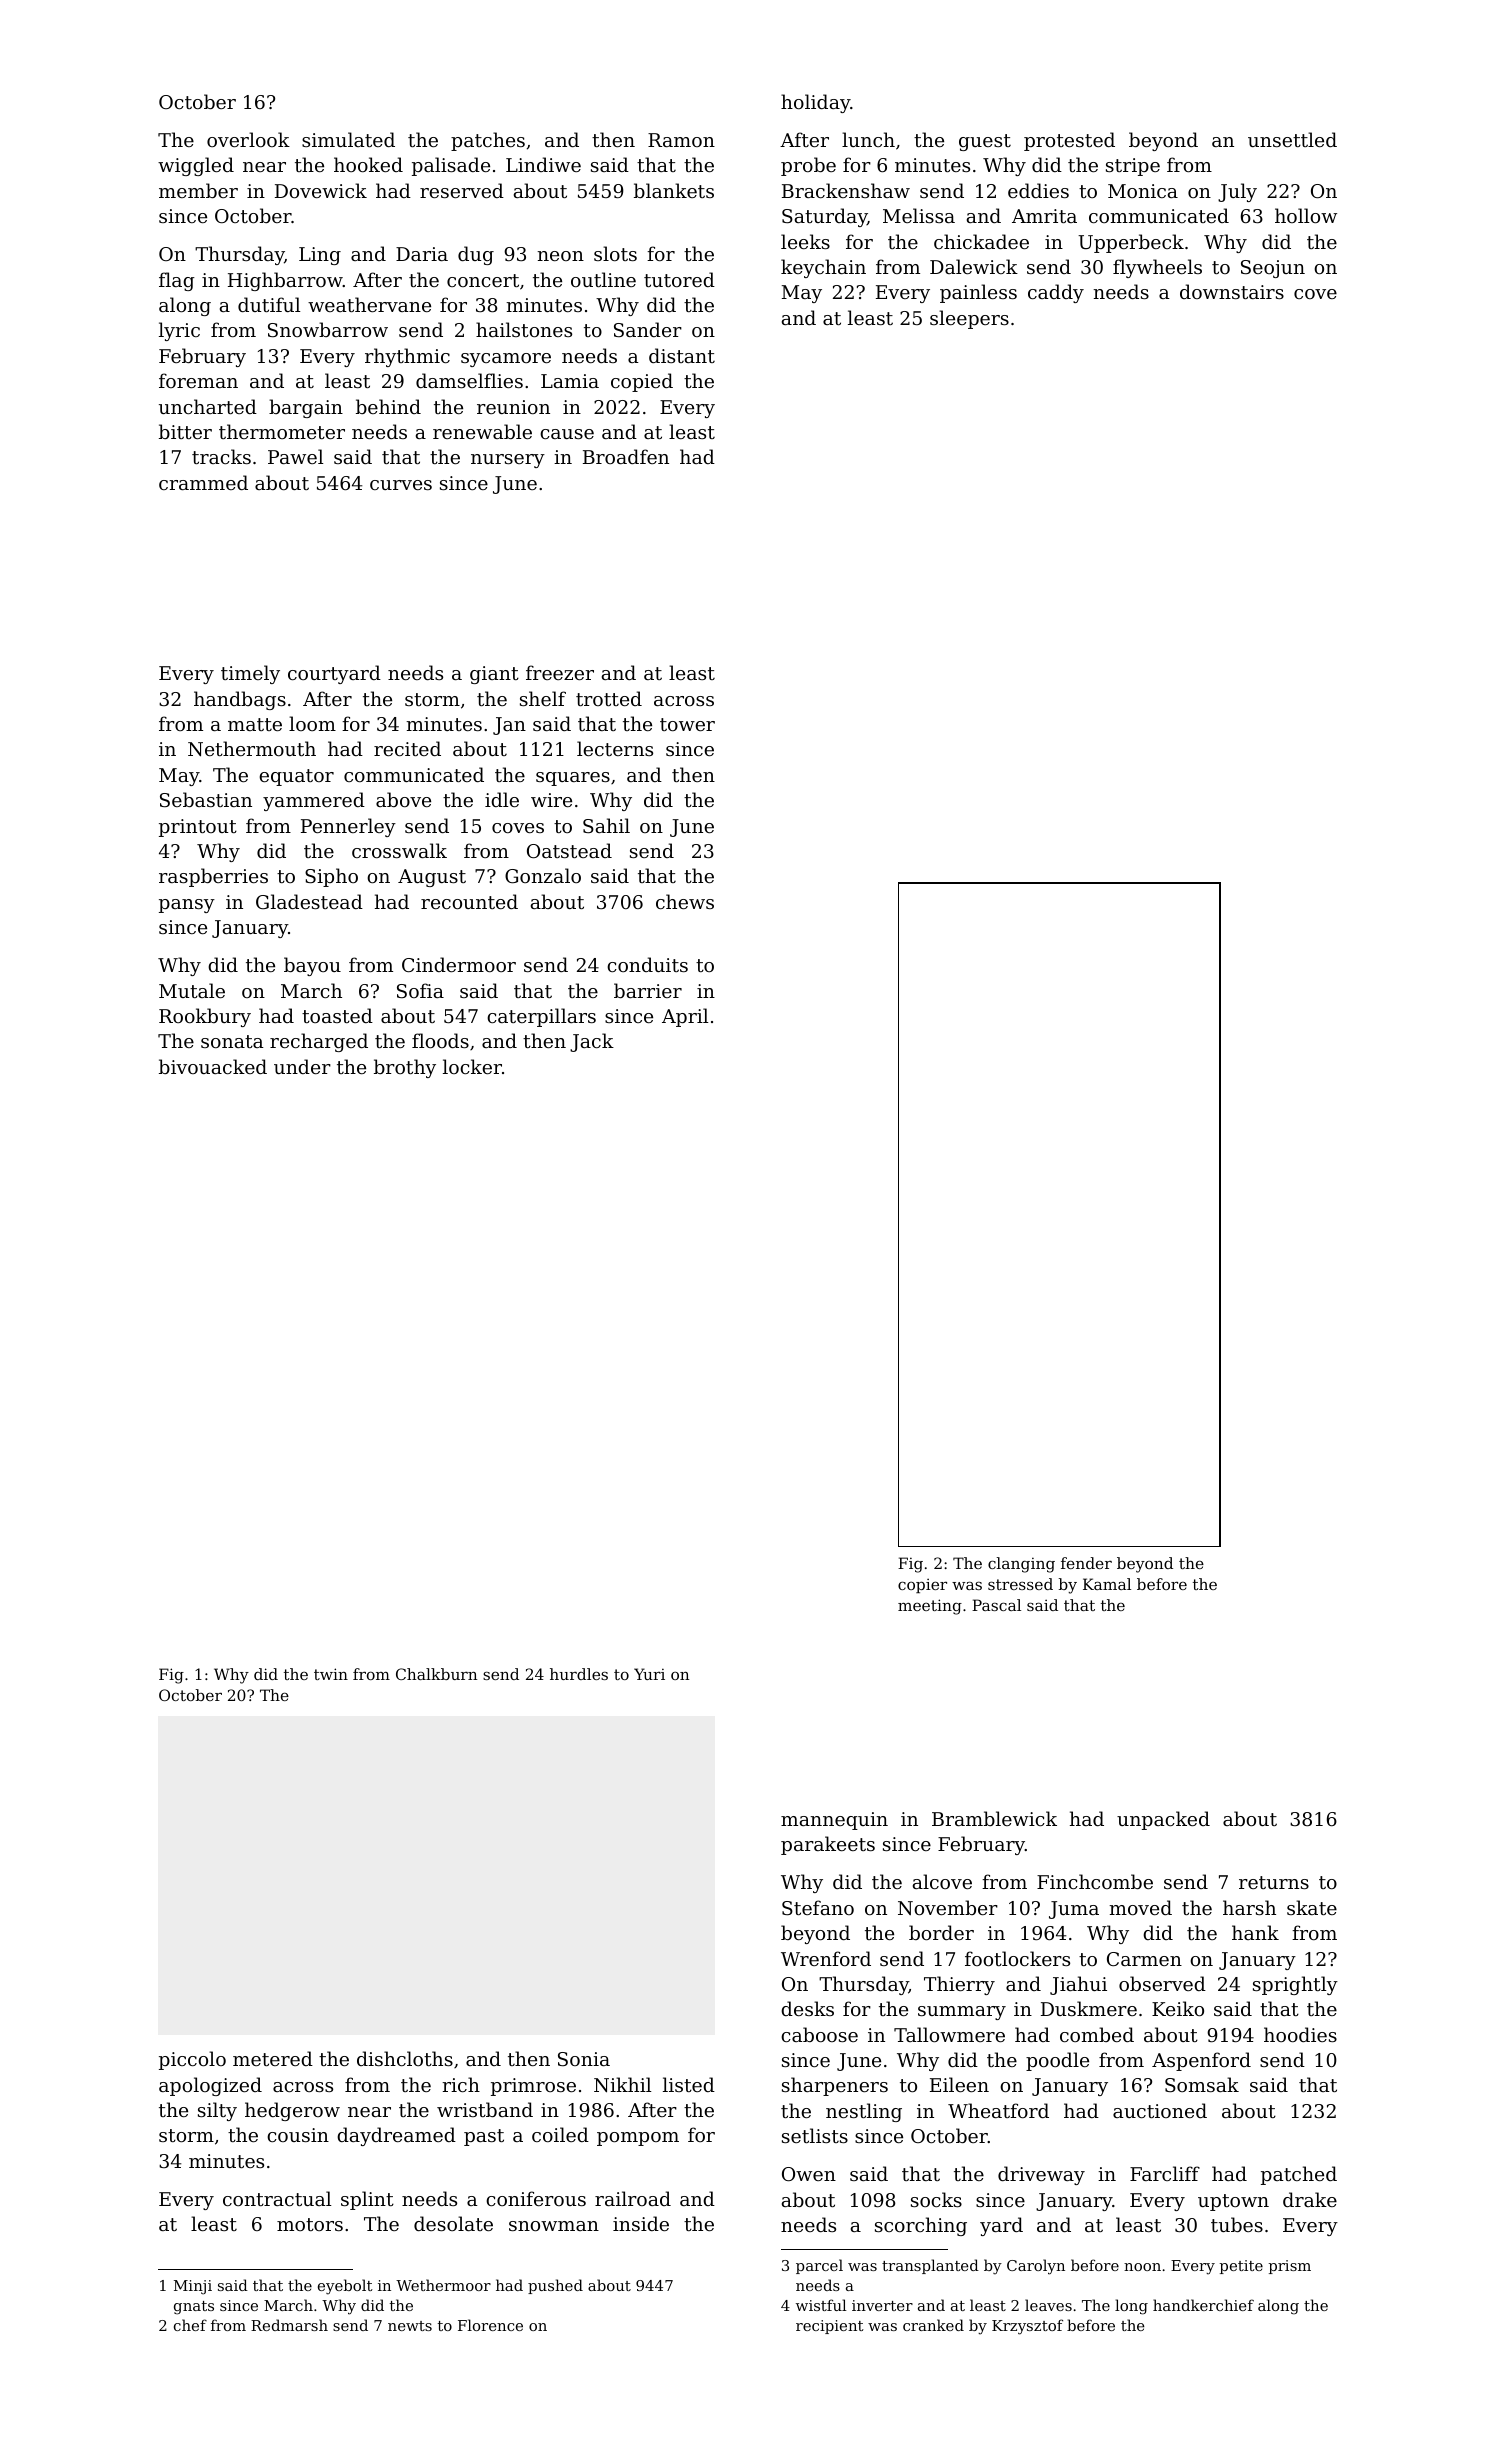 The image size is (1496, 2464). I want to click on holiday, so click(815, 103).
